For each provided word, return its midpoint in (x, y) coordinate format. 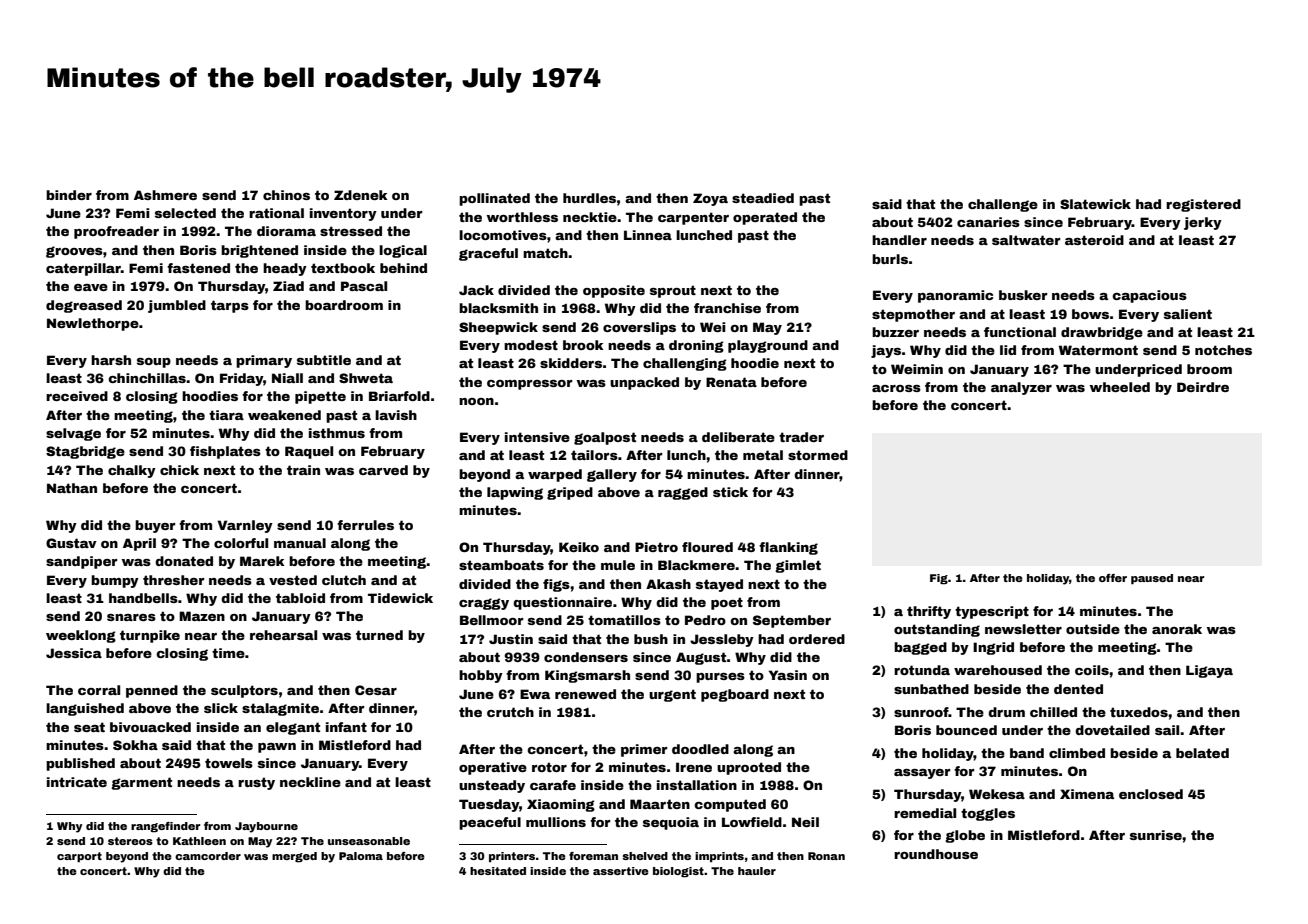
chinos (286, 195)
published (80, 764)
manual (300, 543)
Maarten (660, 804)
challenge (1003, 205)
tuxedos (1139, 712)
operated (765, 218)
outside (1093, 629)
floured (707, 547)
